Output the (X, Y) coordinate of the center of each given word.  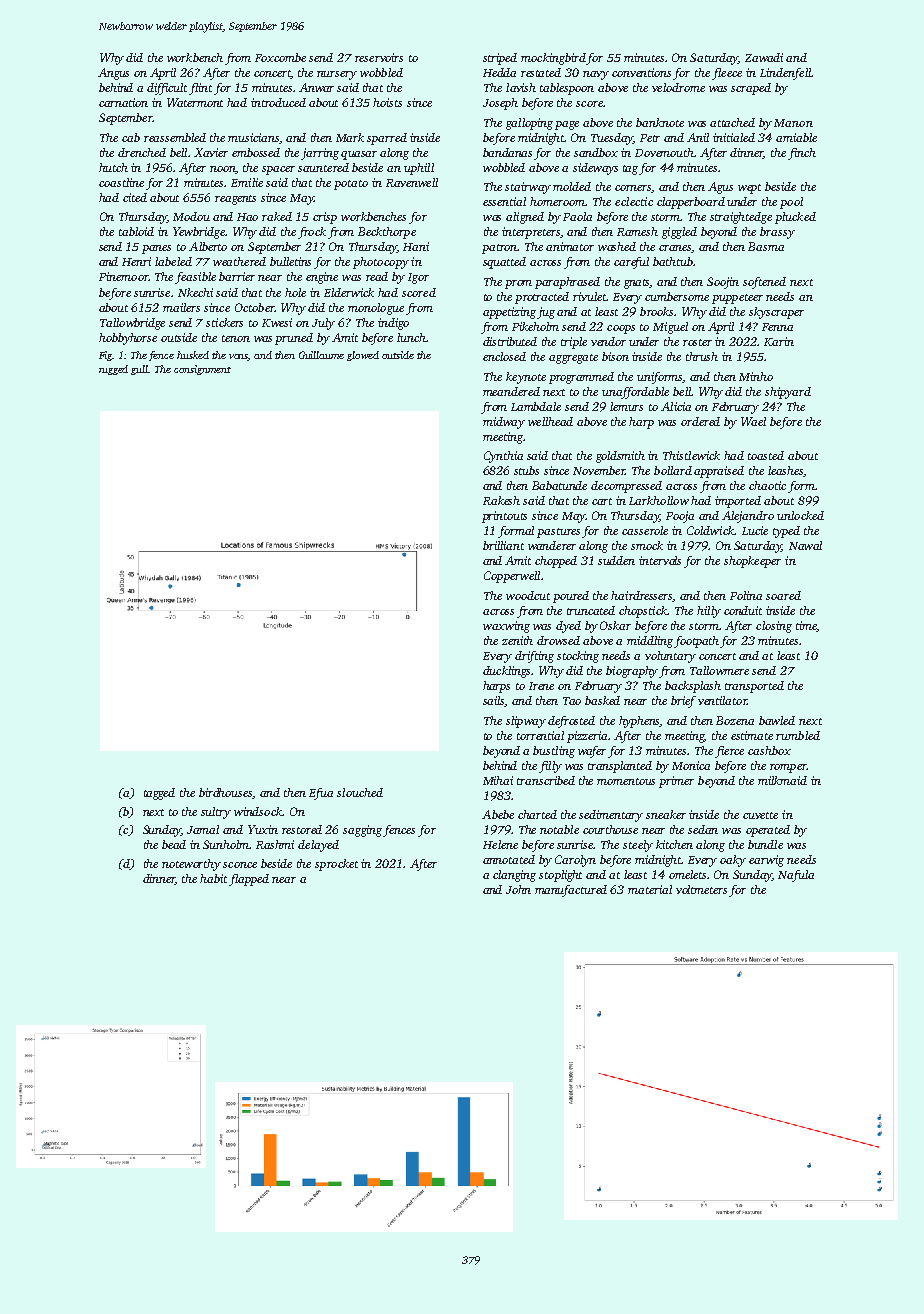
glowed (363, 356)
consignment (202, 370)
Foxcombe (280, 57)
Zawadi (764, 57)
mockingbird (553, 59)
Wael (753, 421)
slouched (360, 792)
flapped (249, 880)
